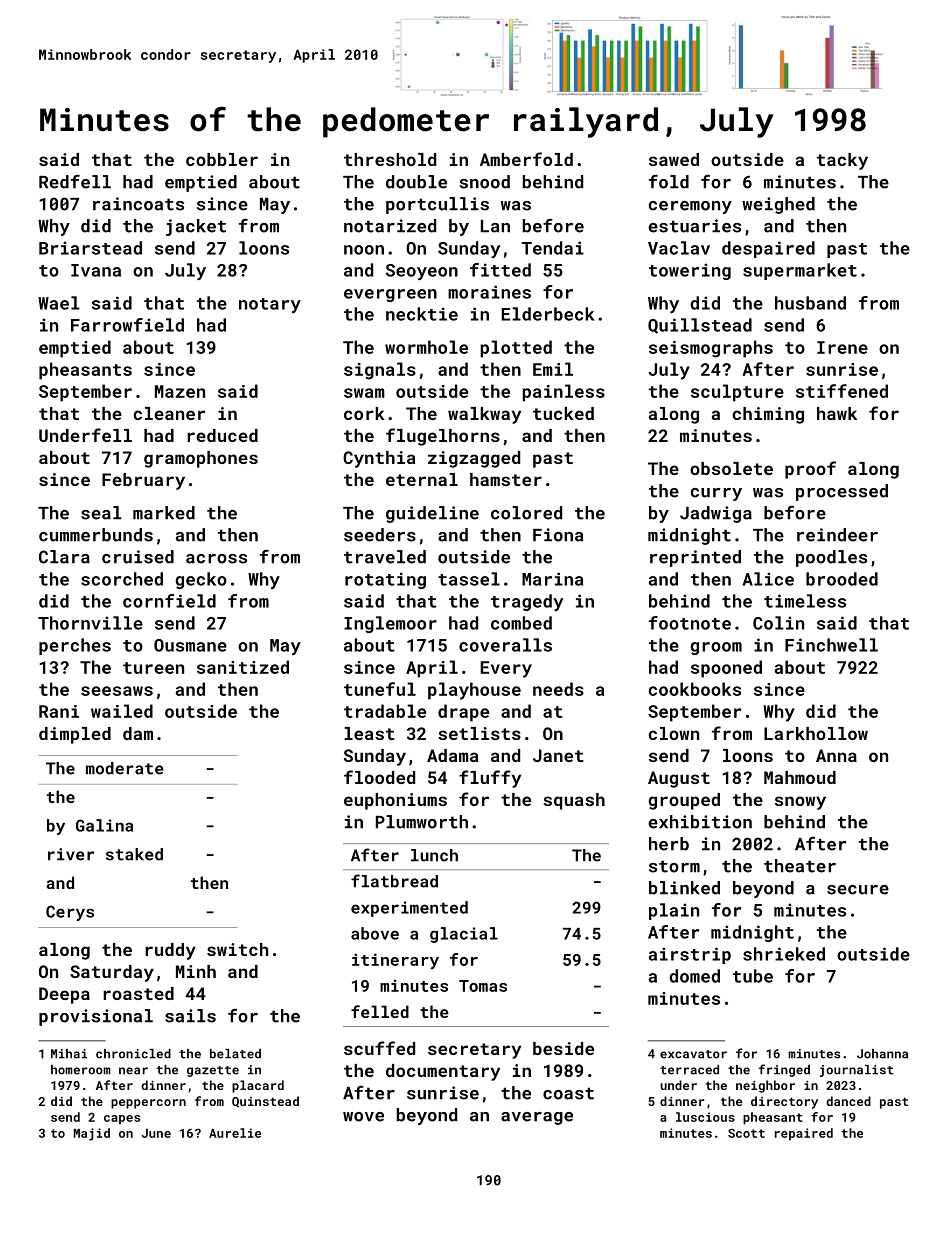 The image size is (952, 1233). What do you see at coordinates (700, 822) in the screenshot?
I see `exhibition` at bounding box center [700, 822].
